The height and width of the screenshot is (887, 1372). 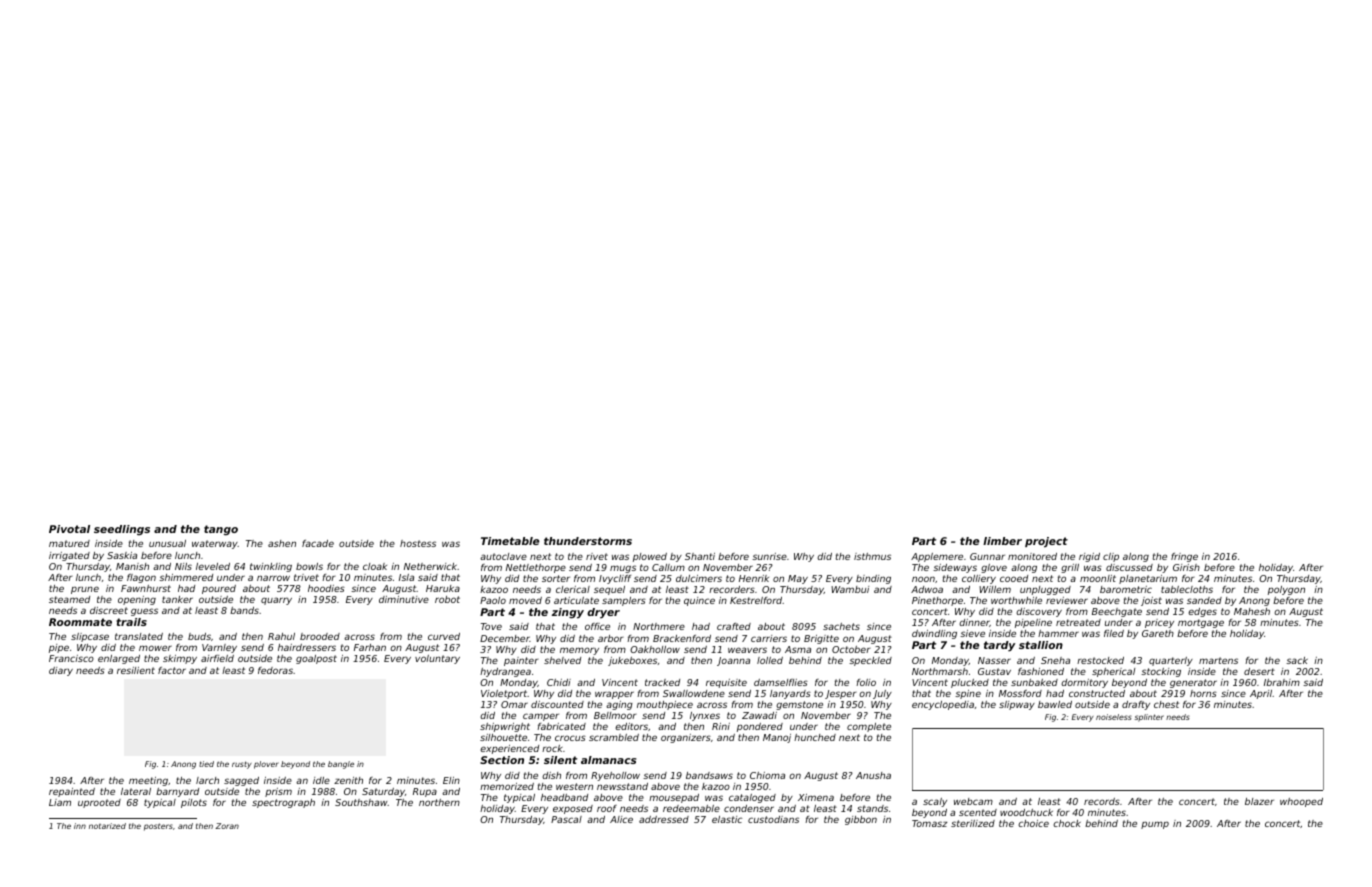 What do you see at coordinates (1171, 661) in the screenshot?
I see `quarterly` at bounding box center [1171, 661].
